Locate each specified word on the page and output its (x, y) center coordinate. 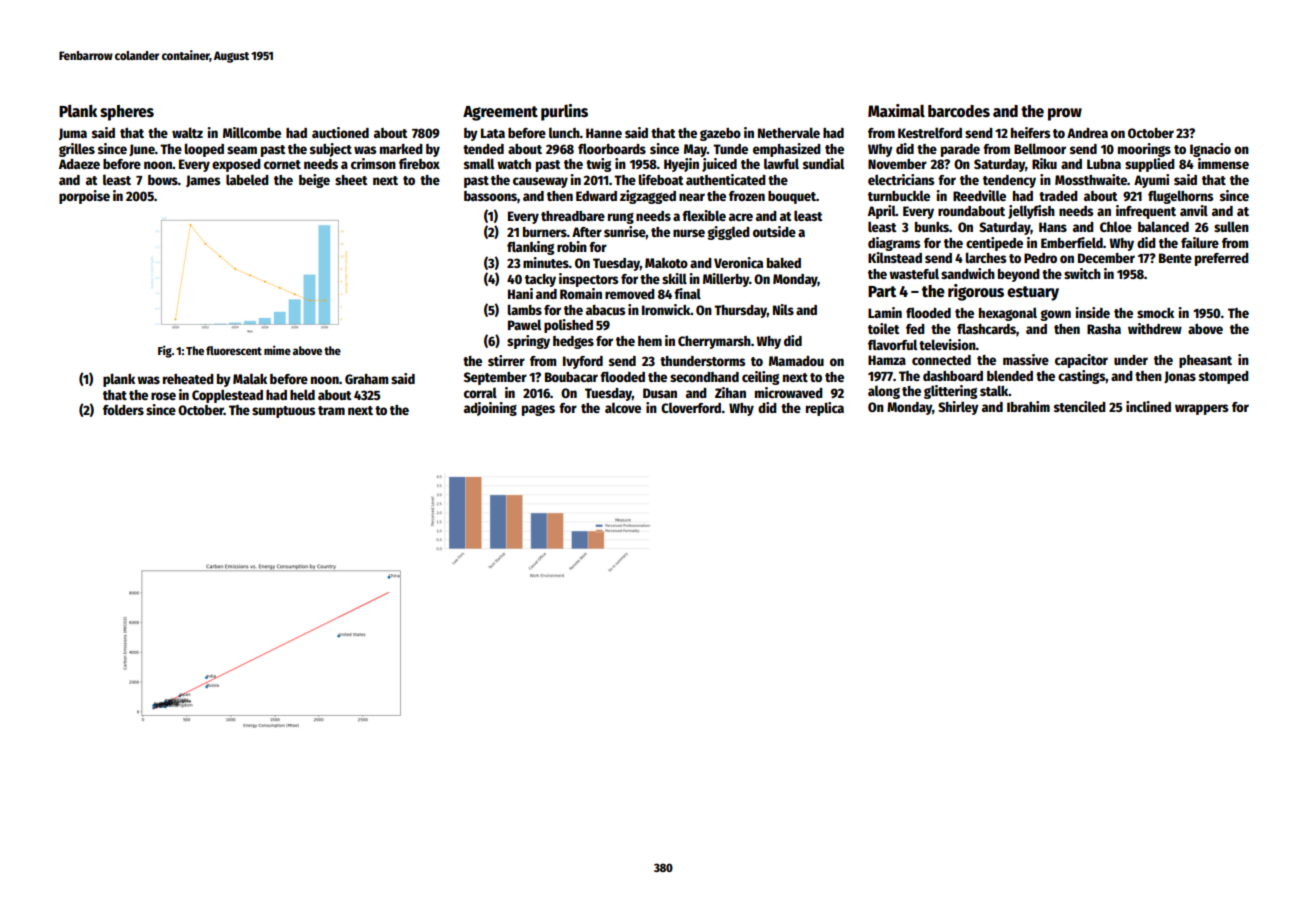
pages (538, 410)
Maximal (896, 110)
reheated (188, 379)
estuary (1033, 293)
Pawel (524, 324)
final (687, 293)
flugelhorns (1180, 197)
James (203, 181)
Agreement (500, 113)
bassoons (490, 196)
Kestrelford (930, 132)
